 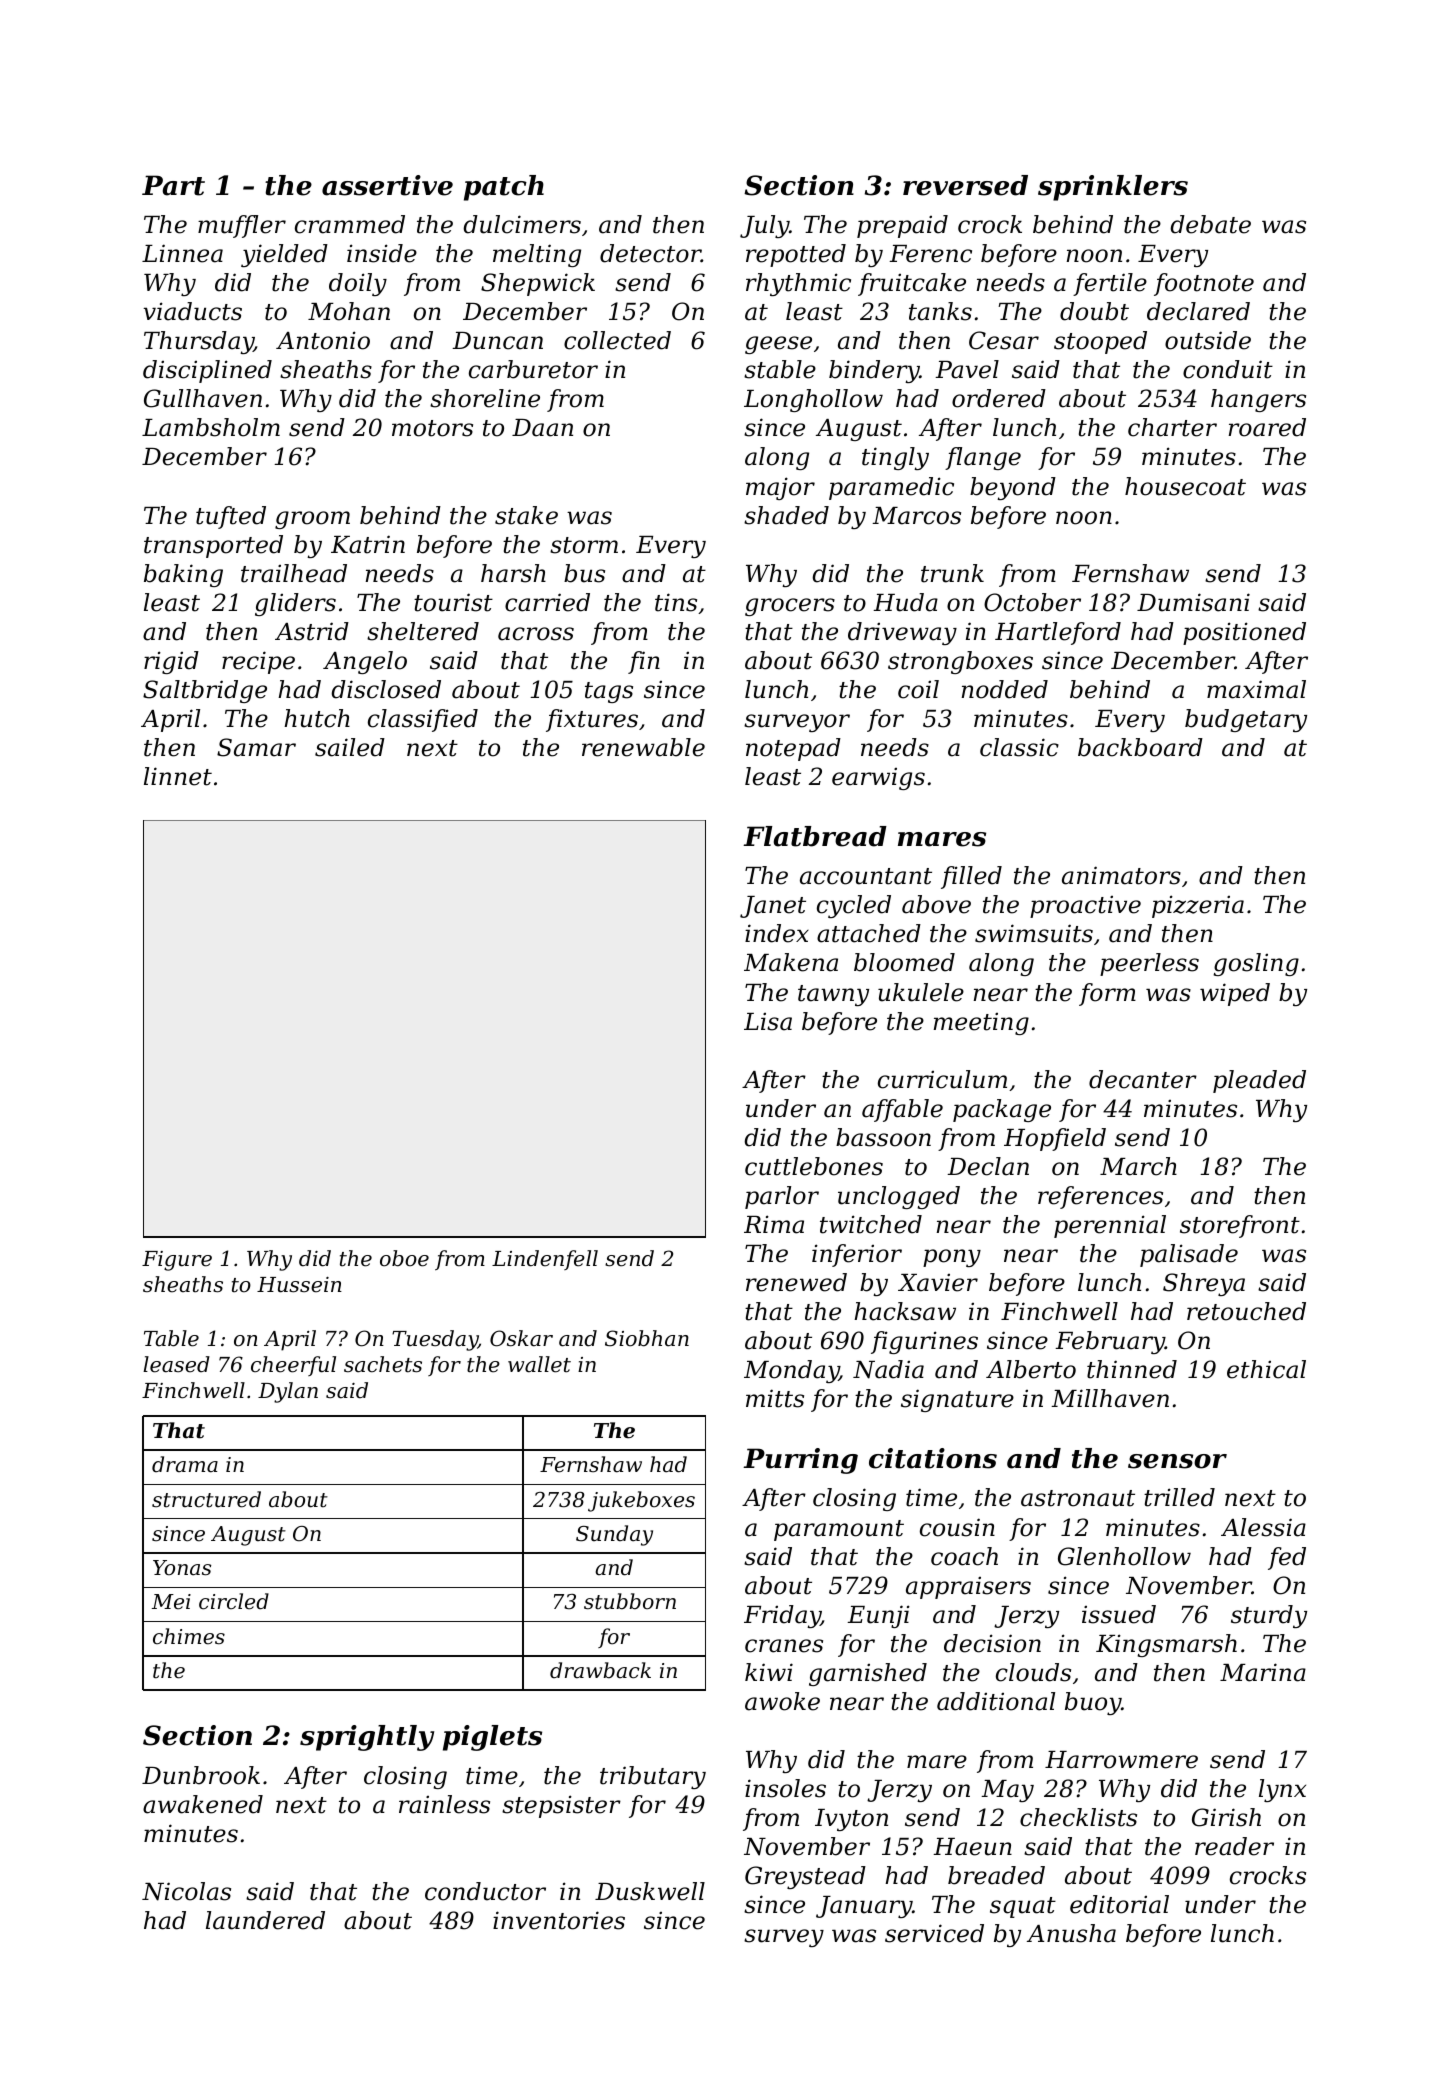 I want to click on Nicolas, so click(x=186, y=1891).
